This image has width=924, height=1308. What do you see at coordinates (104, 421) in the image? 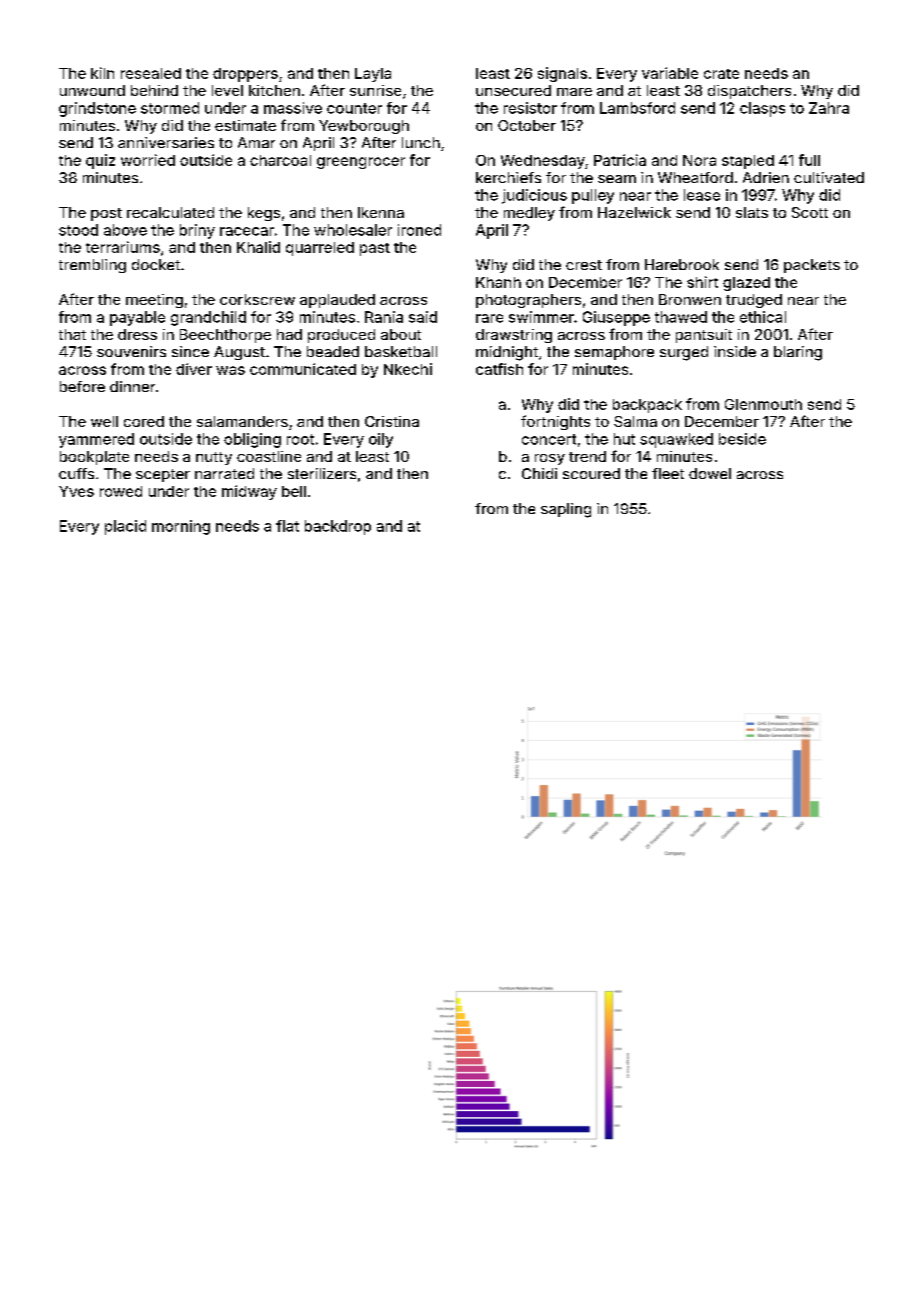
I see `well` at bounding box center [104, 421].
